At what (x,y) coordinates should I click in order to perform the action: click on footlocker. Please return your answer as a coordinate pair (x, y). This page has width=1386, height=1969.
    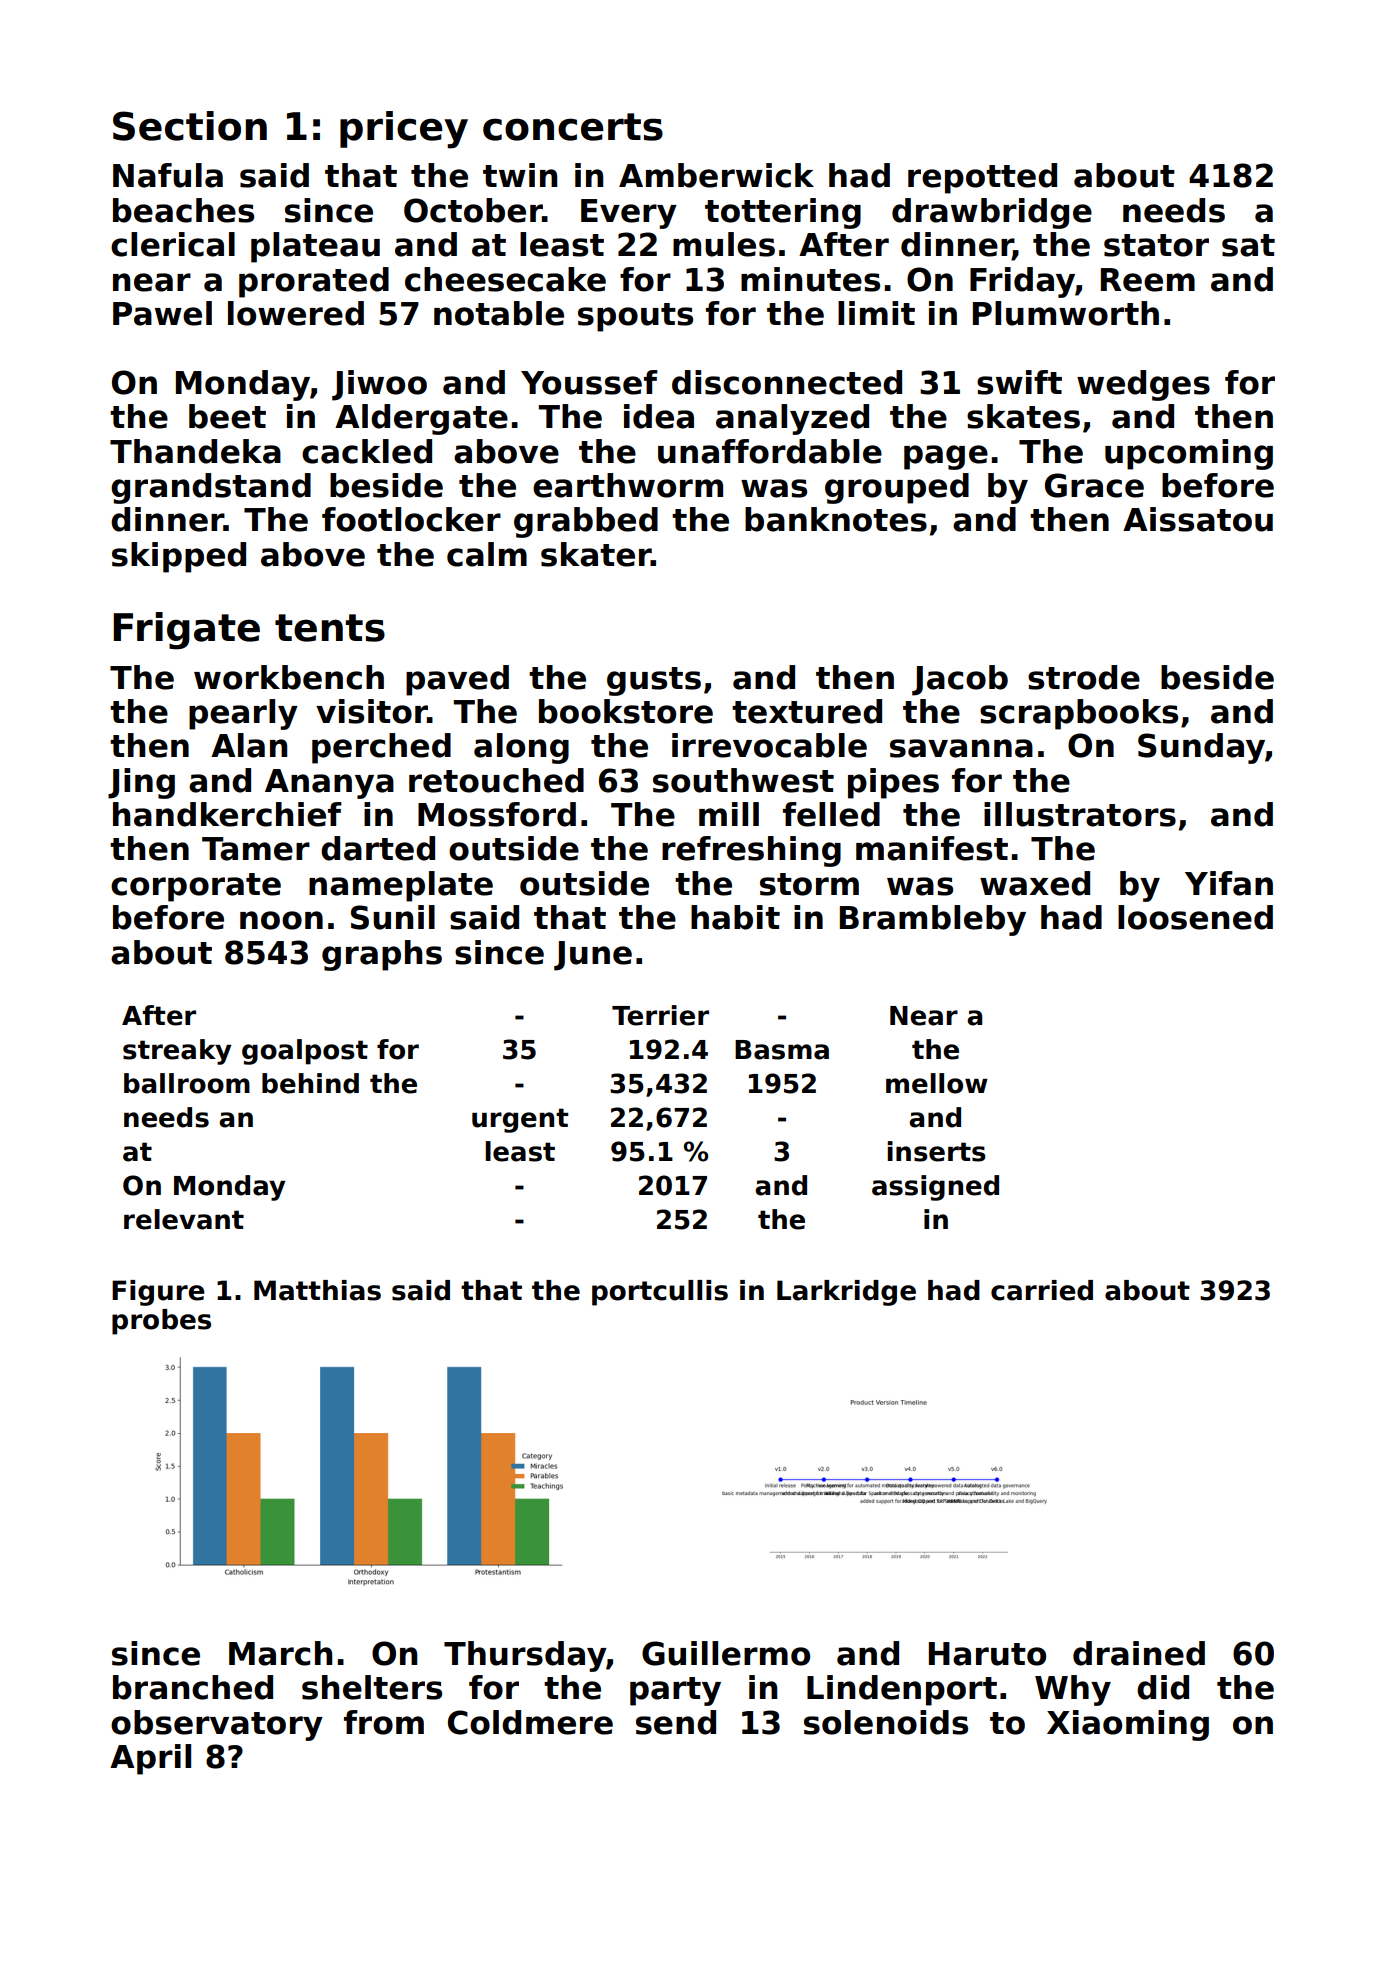
    Looking at the image, I should click on (411, 519).
